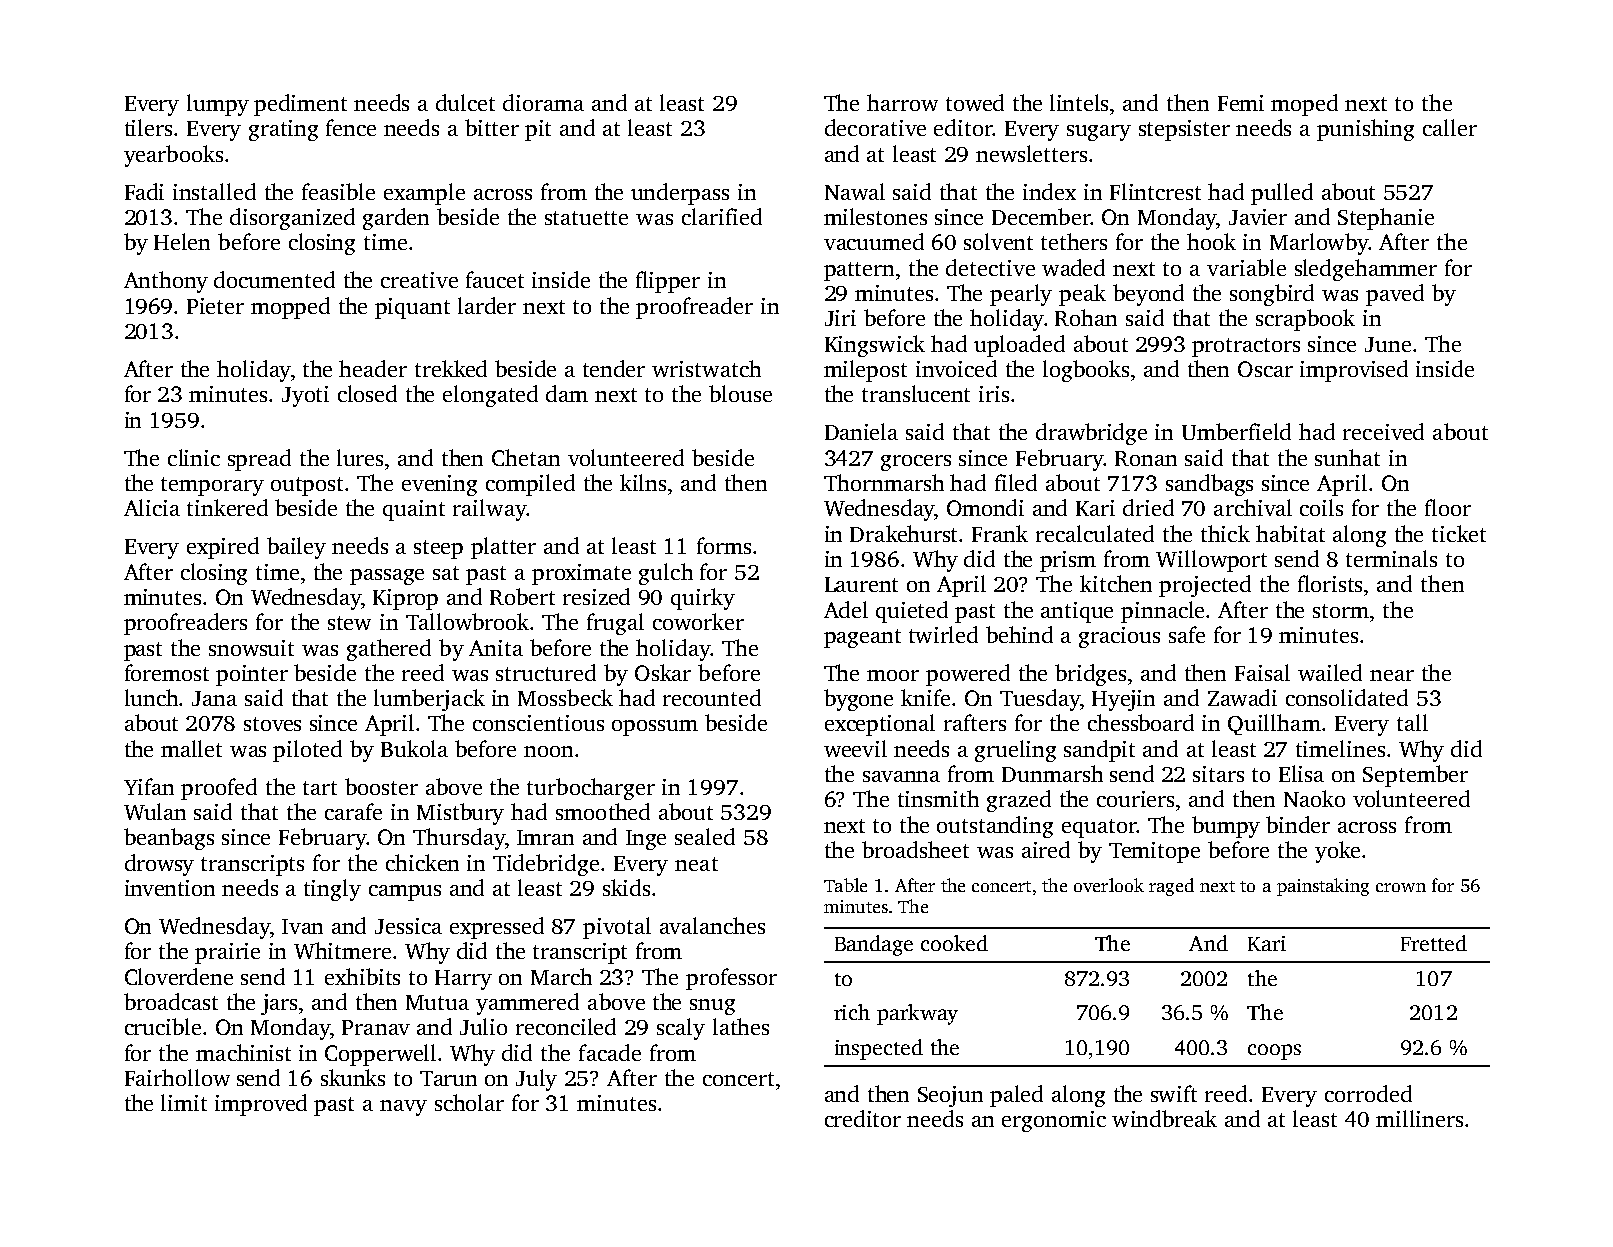  Describe the element at coordinates (182, 241) in the screenshot. I see `Helen` at that location.
